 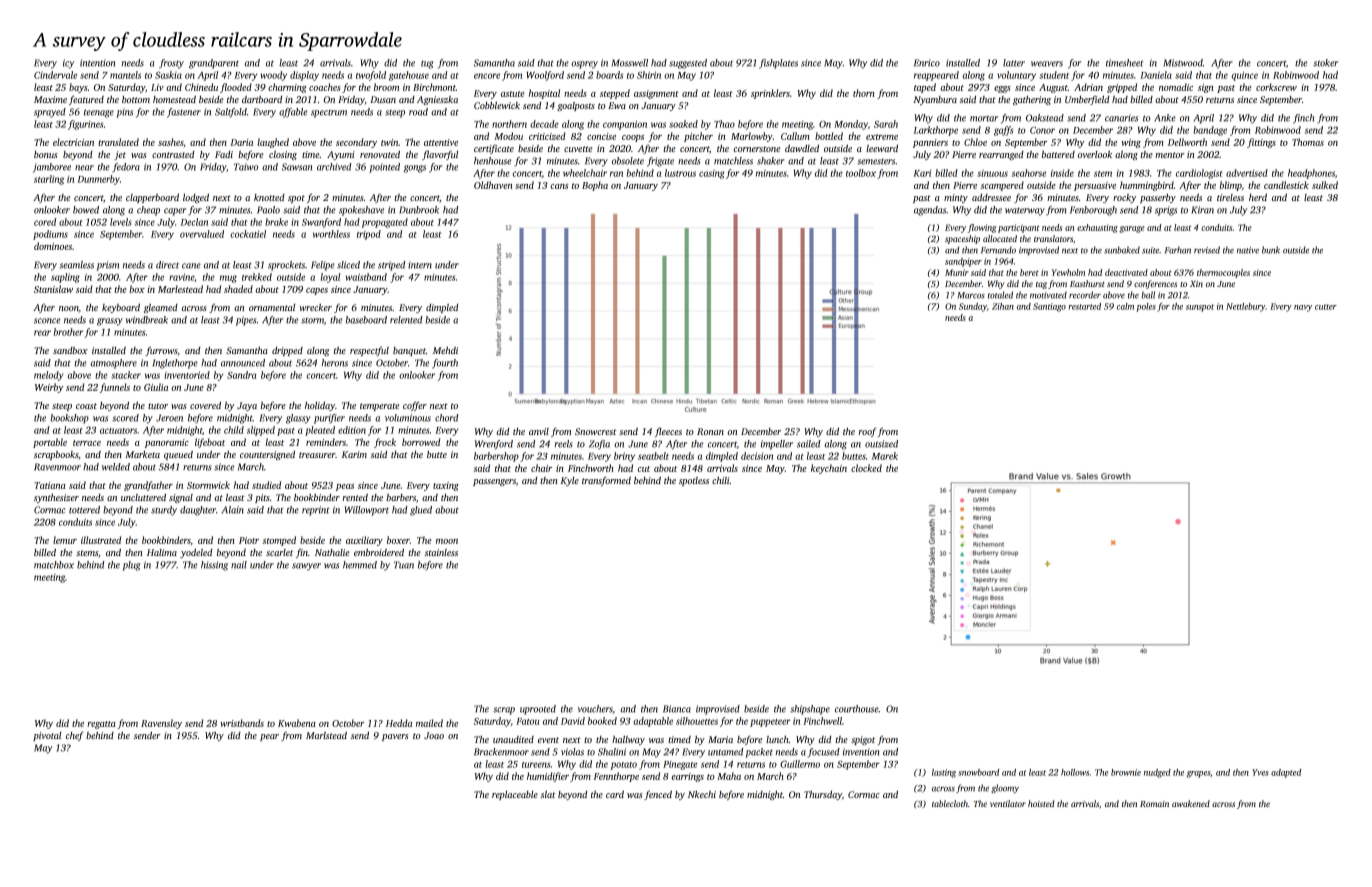 What do you see at coordinates (829, 469) in the screenshot?
I see `keychain` at bounding box center [829, 469].
